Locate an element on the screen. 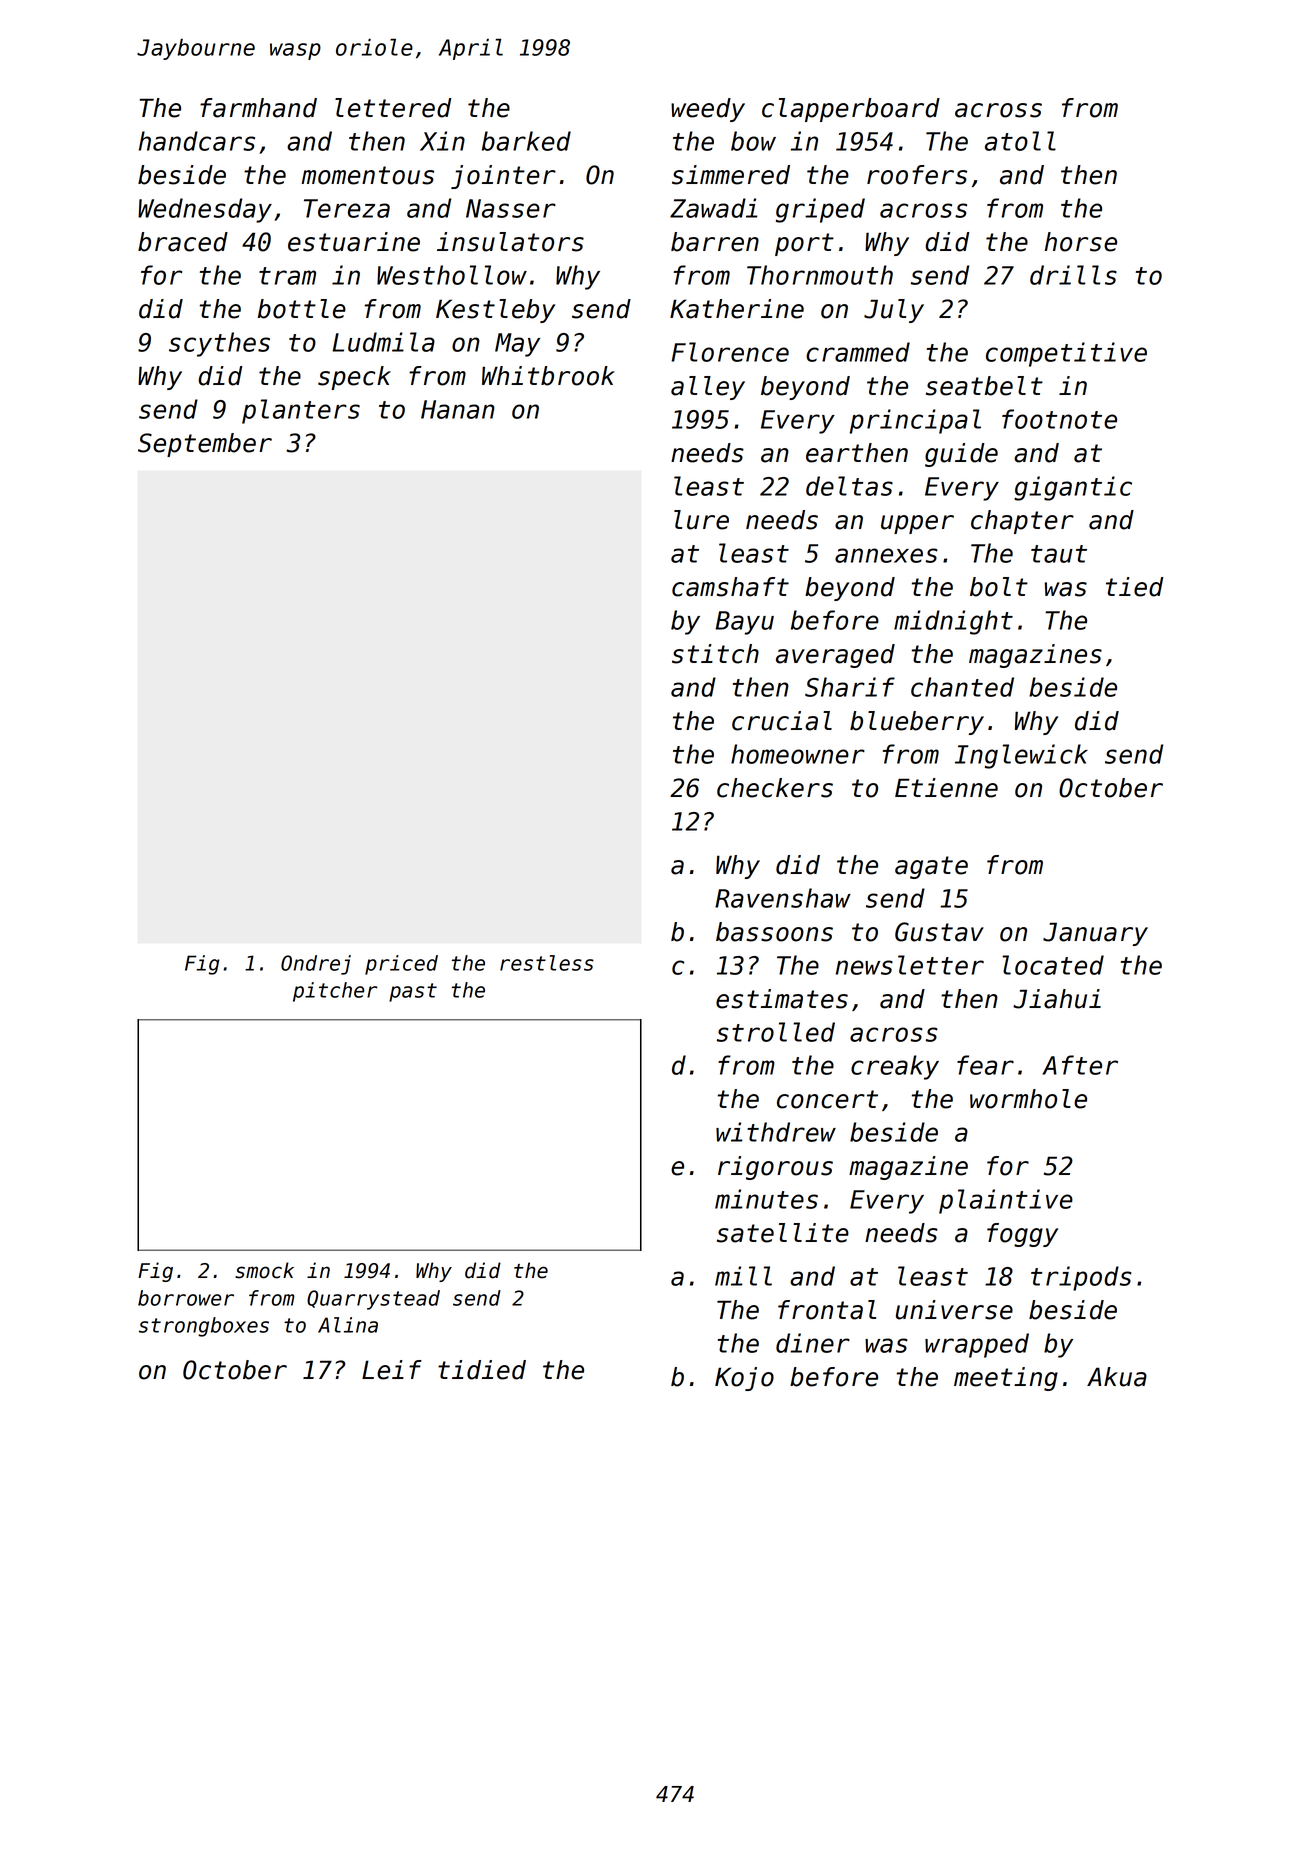 The image size is (1312, 1856). footnote is located at coordinates (1059, 419).
